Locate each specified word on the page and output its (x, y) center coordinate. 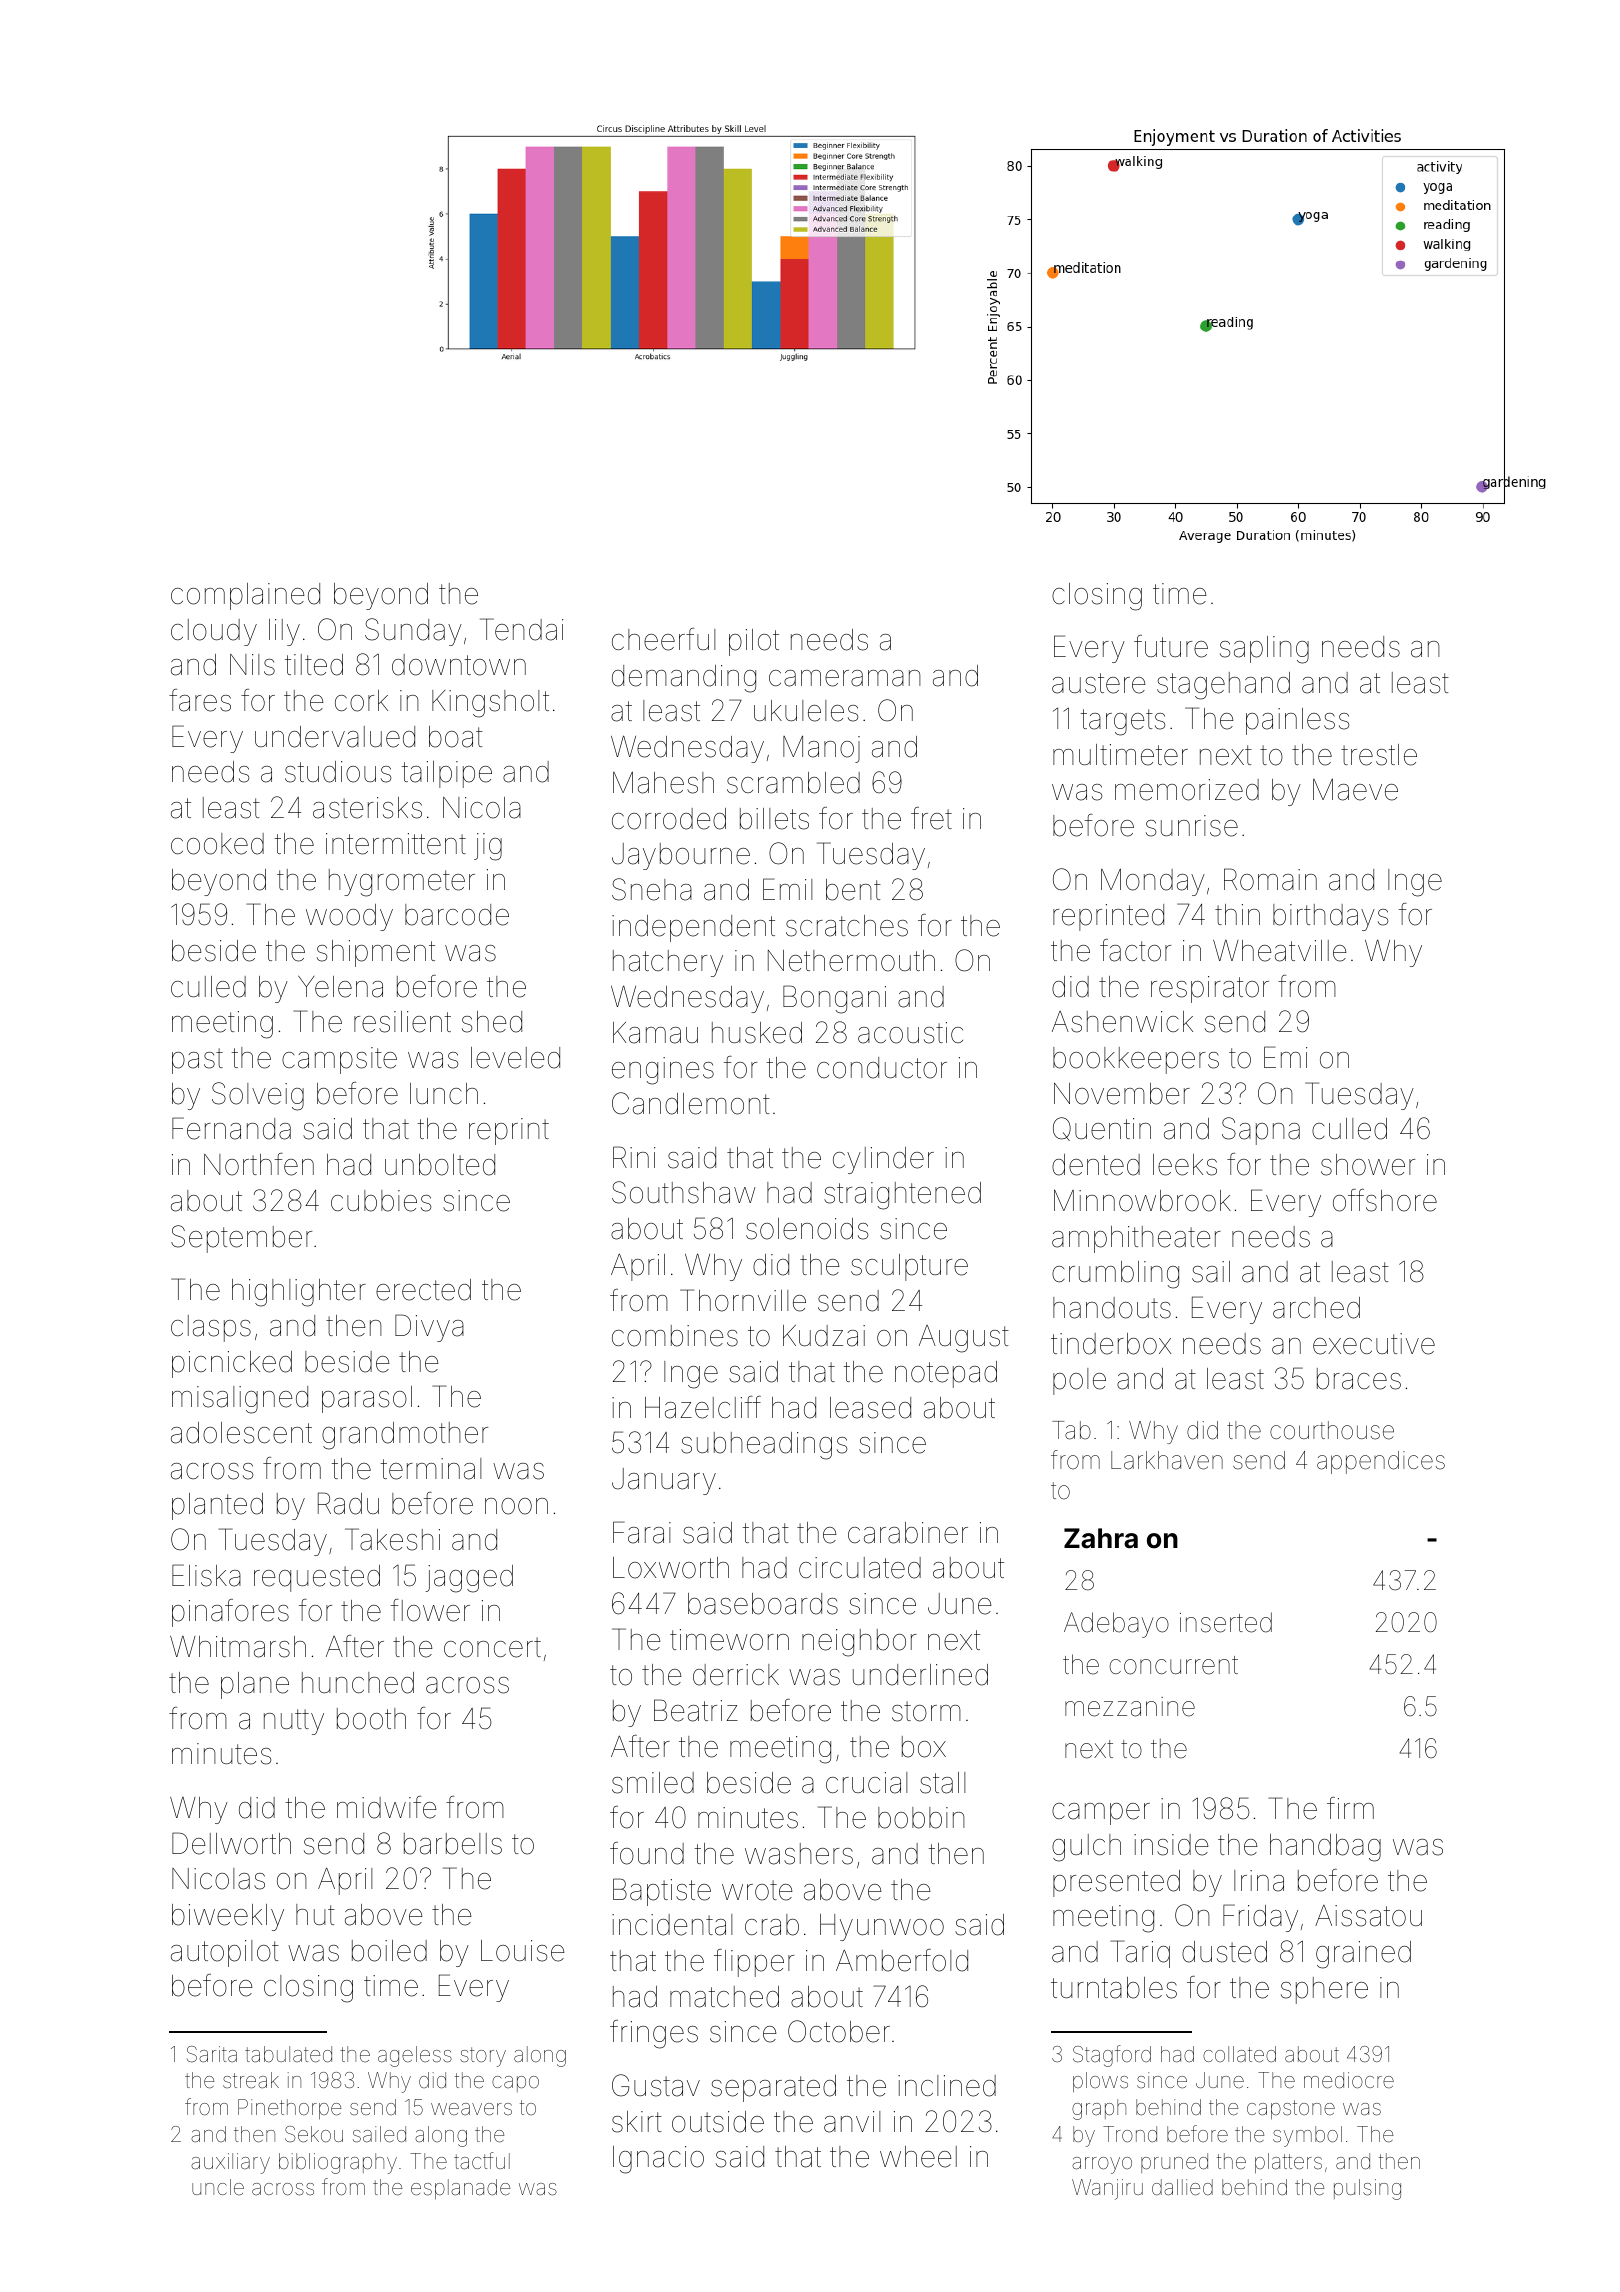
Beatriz (696, 1710)
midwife (386, 1807)
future (1171, 646)
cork (361, 701)
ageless (415, 2056)
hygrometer (402, 883)
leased (870, 1408)
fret (931, 818)
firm (1350, 1808)
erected (423, 1290)
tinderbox (1111, 1344)
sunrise (1192, 826)
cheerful (663, 639)
